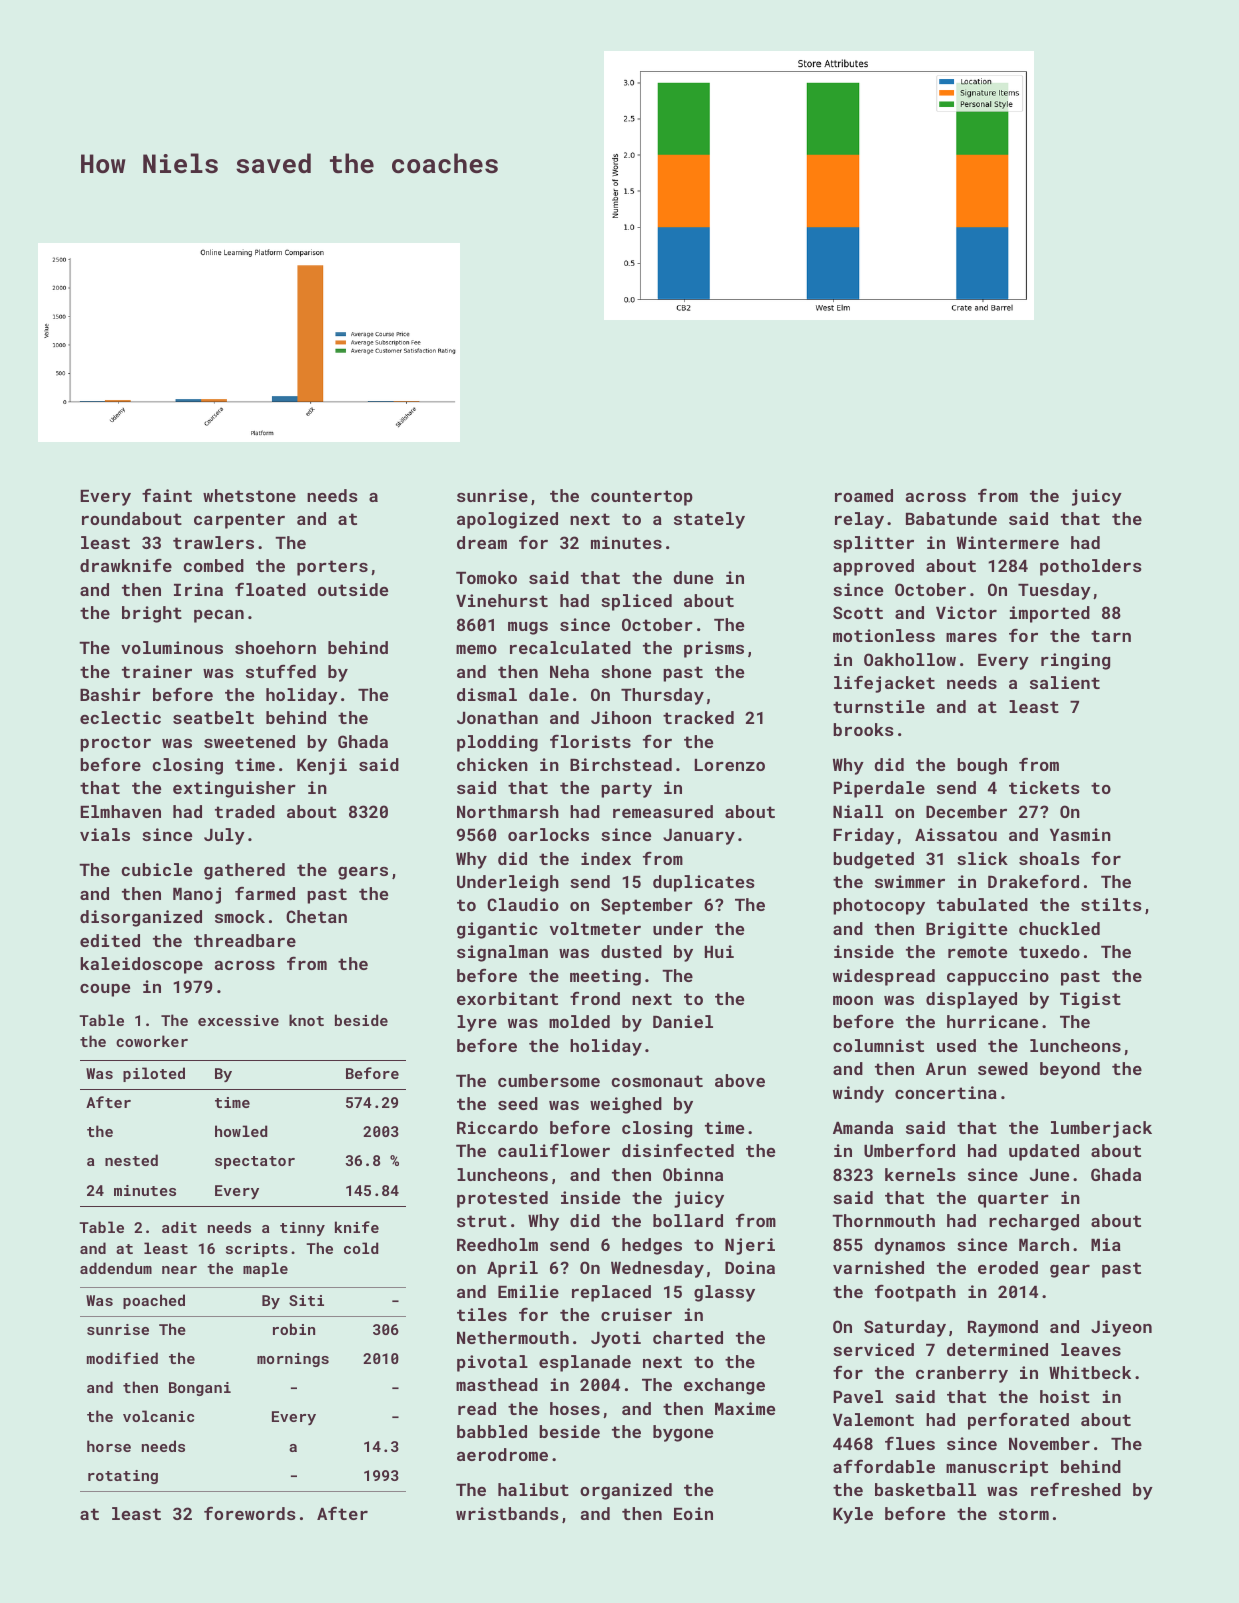 The width and height of the screenshot is (1239, 1603). Describe the element at coordinates (523, 904) in the screenshot. I see `Claudio` at that location.
